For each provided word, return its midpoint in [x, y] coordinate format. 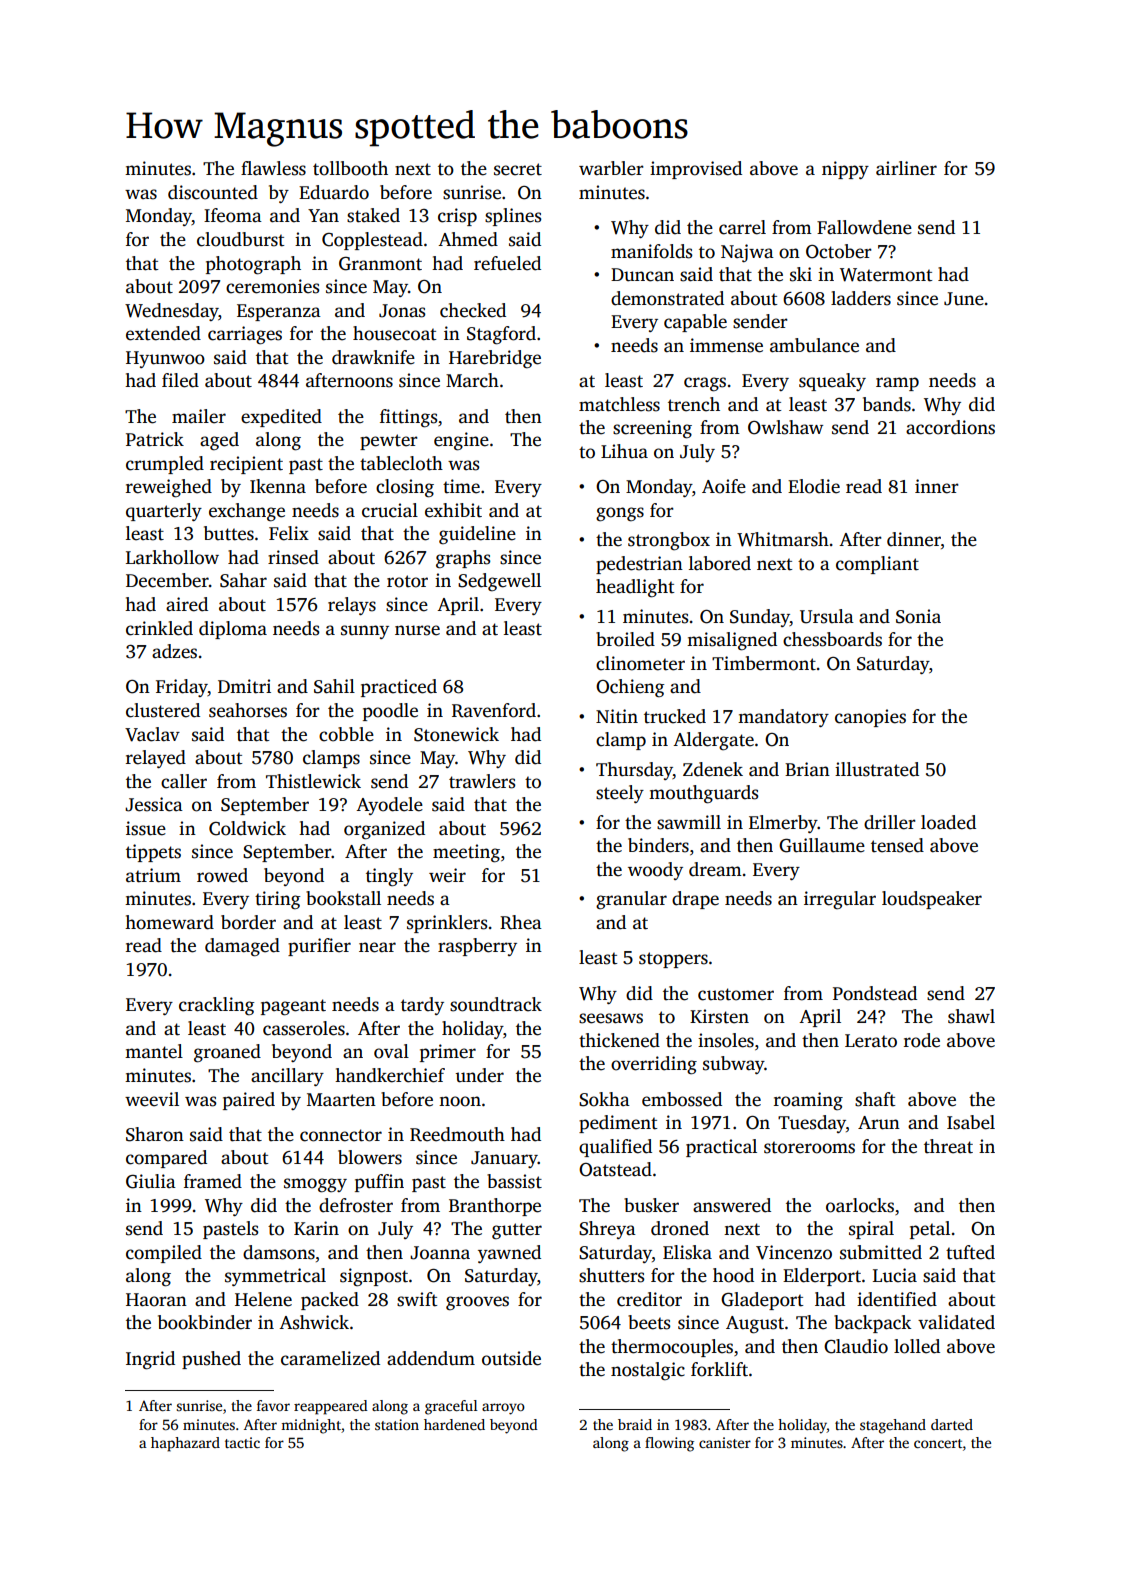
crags [705, 384]
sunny [365, 632]
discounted [213, 192]
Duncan [642, 275]
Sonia [918, 616]
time [461, 486]
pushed [211, 1360]
